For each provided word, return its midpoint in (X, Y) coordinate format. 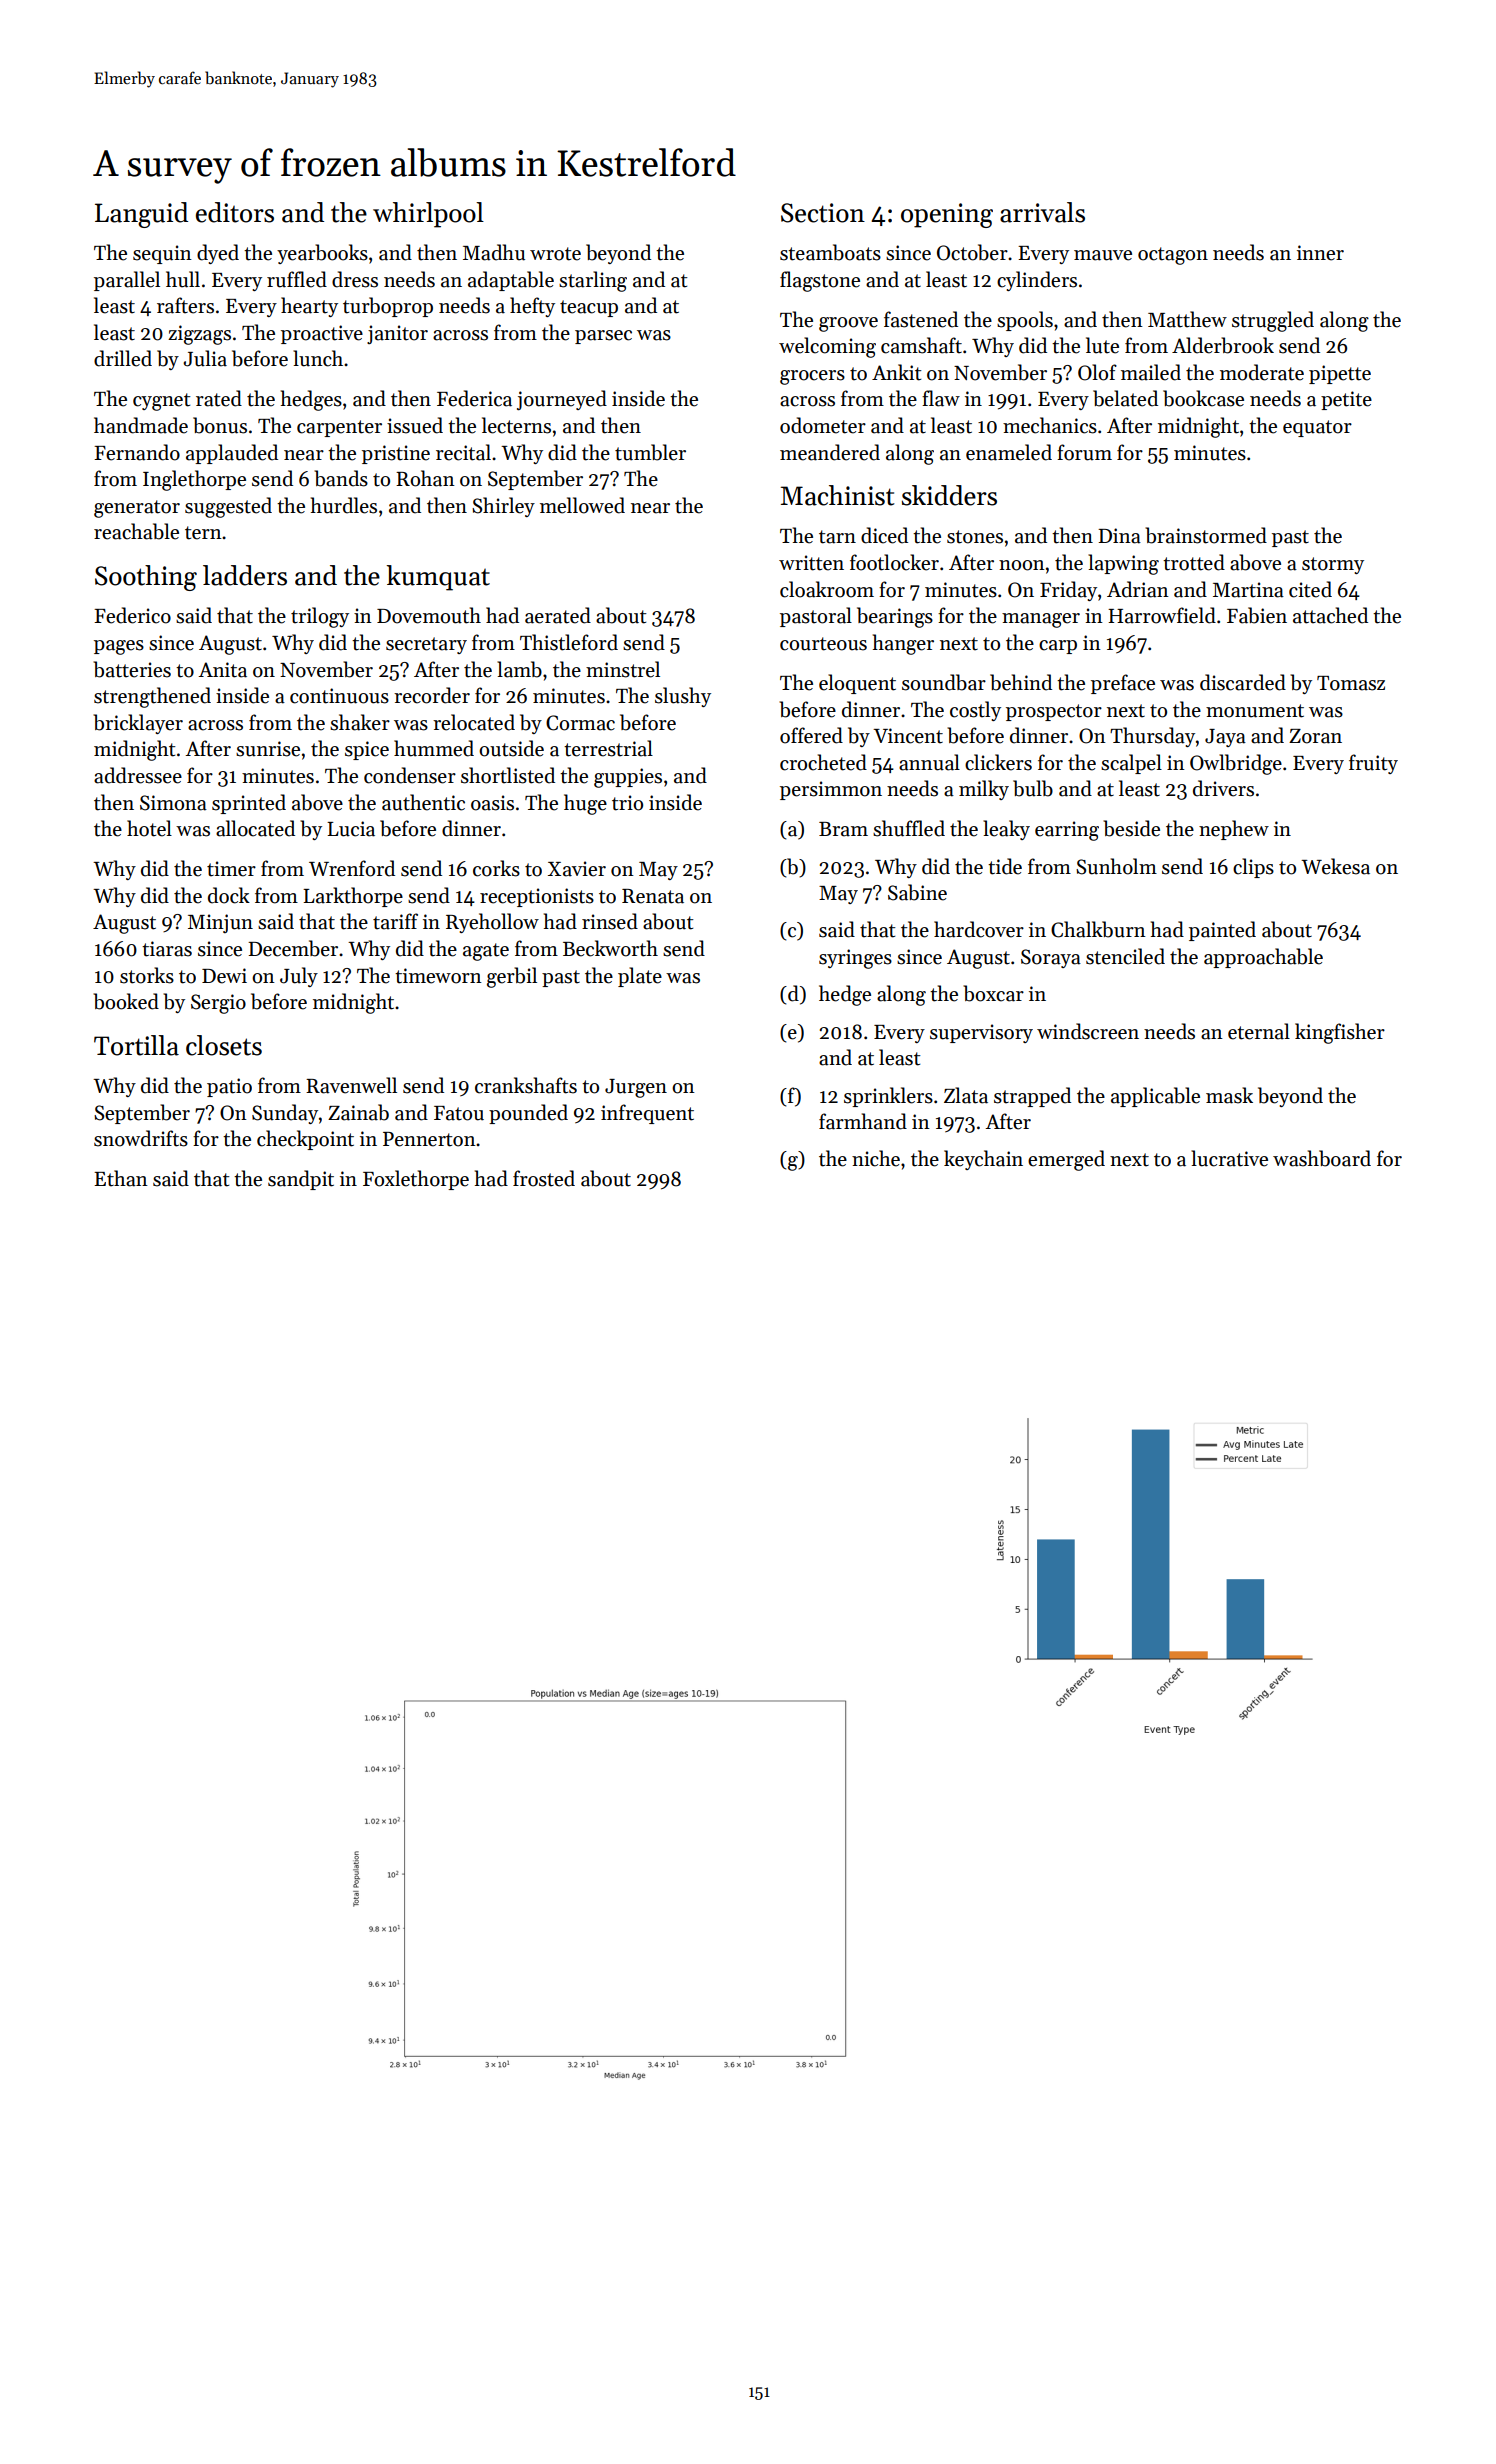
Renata (653, 896)
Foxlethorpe (416, 1180)
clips (1253, 868)
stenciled (1125, 956)
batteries (132, 669)
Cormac (580, 723)
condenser (410, 775)
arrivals (1042, 212)
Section (823, 213)
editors (235, 212)
